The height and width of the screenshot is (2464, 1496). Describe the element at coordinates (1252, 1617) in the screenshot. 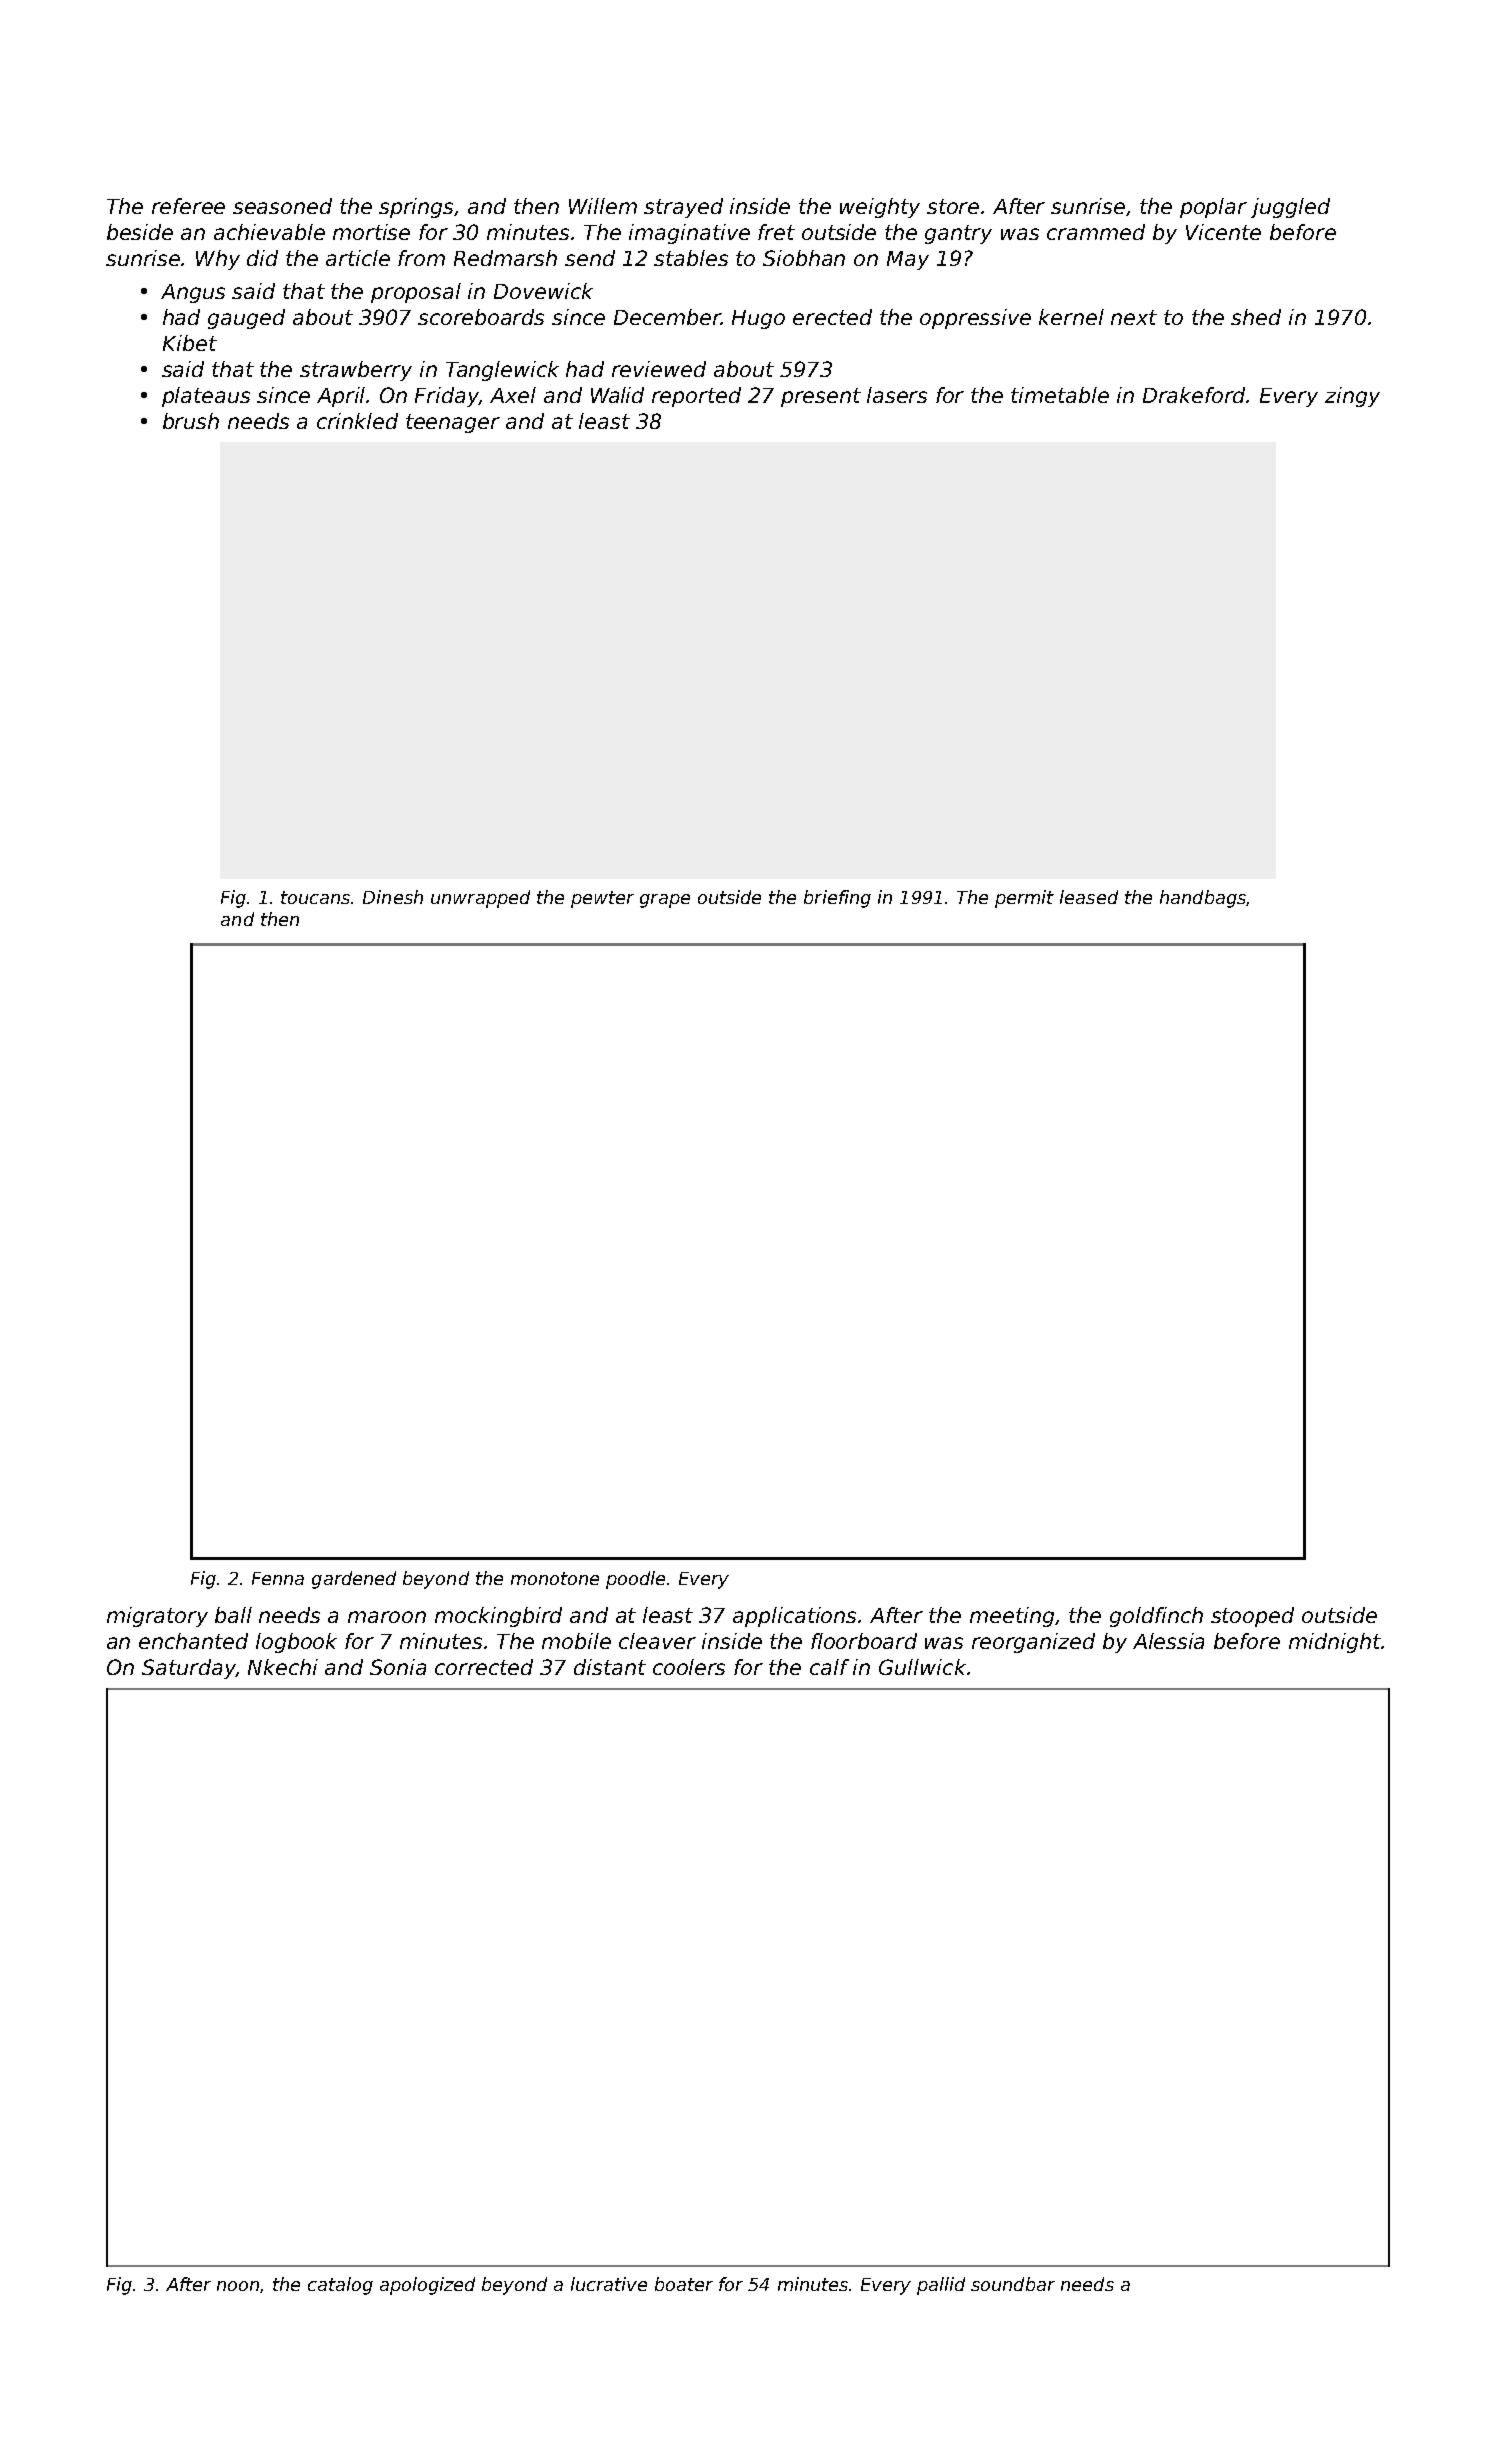

I see `stooped` at that location.
